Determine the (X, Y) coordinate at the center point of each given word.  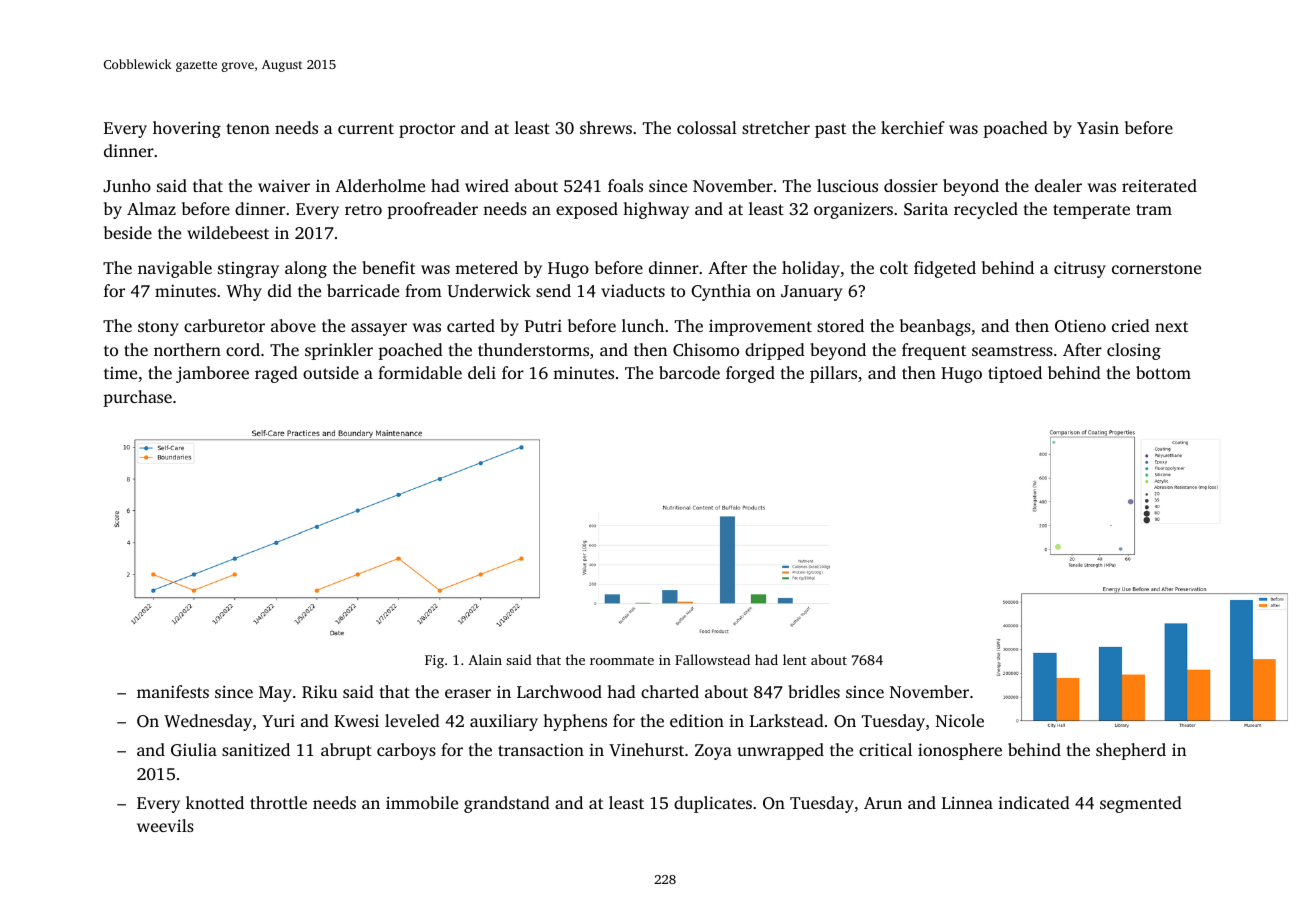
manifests (173, 691)
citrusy (1080, 269)
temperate (1091, 211)
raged (276, 374)
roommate (622, 660)
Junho (127, 185)
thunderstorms (533, 349)
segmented (1141, 804)
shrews (606, 127)
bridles (814, 691)
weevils (165, 825)
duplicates (713, 804)
